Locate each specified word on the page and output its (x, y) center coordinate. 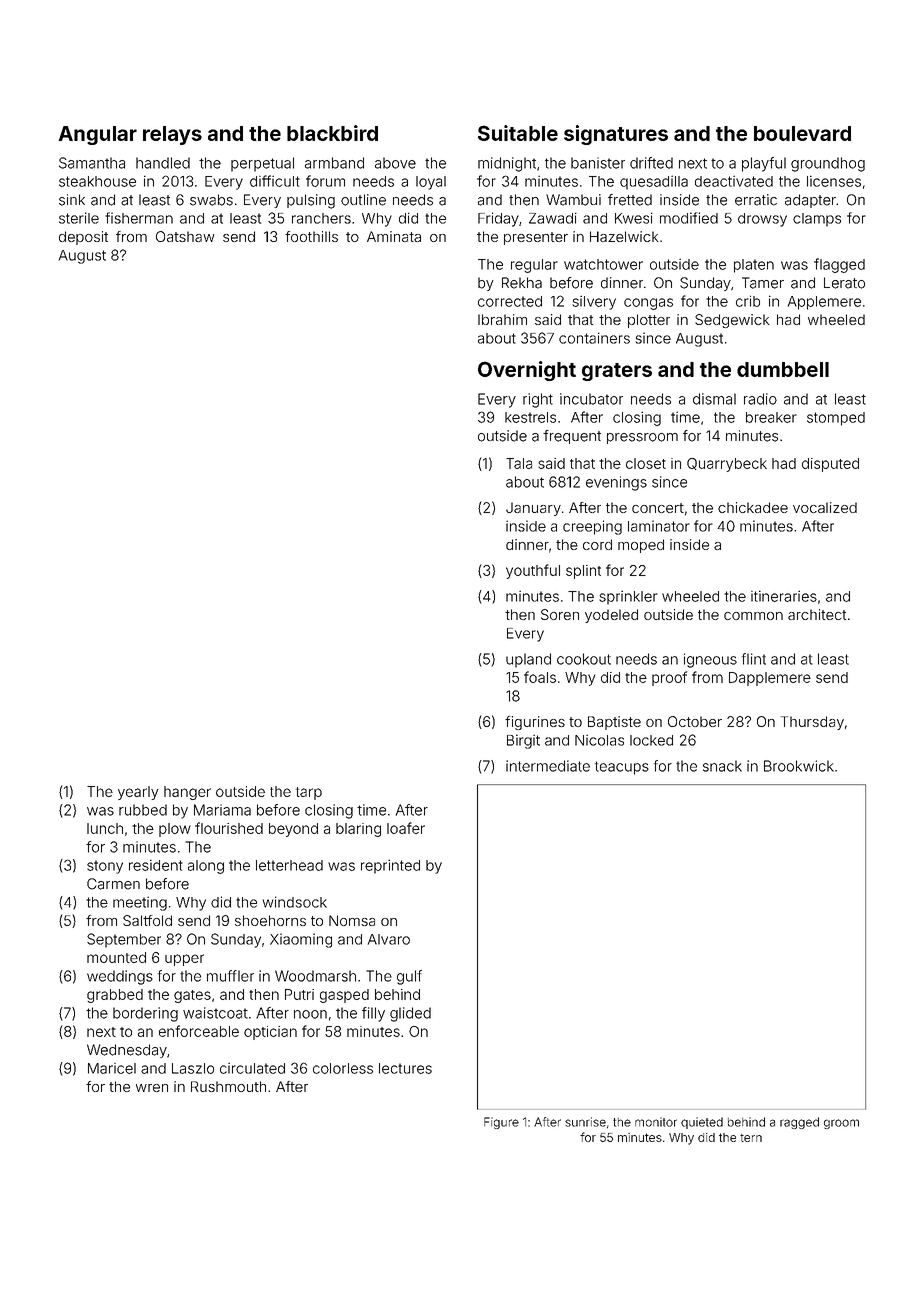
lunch (105, 828)
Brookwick (799, 766)
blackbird (332, 133)
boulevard (802, 133)
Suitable (518, 133)
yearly (138, 793)
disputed (830, 465)
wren (152, 1088)
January (533, 509)
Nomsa (352, 920)
